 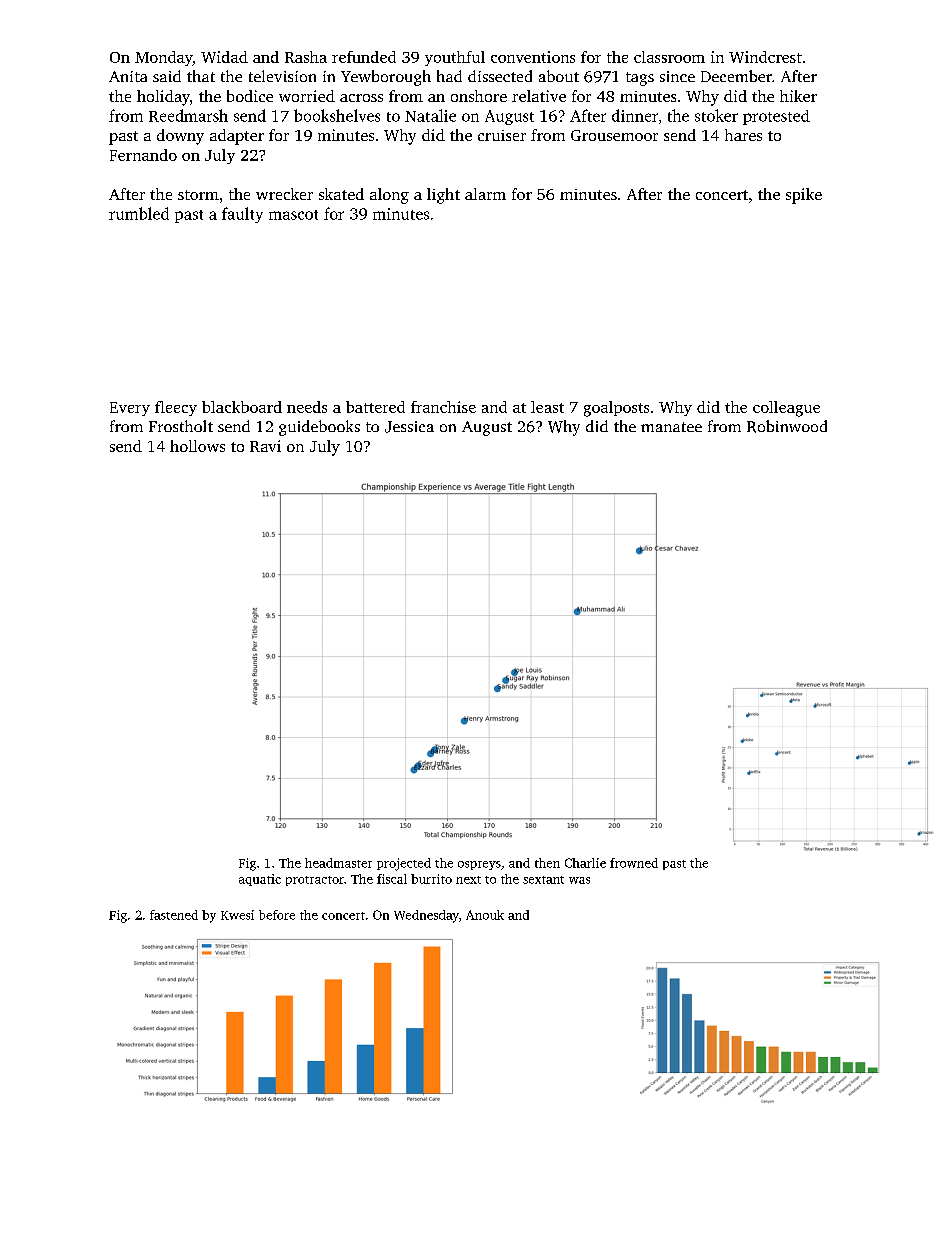 I want to click on projected, so click(x=404, y=864).
